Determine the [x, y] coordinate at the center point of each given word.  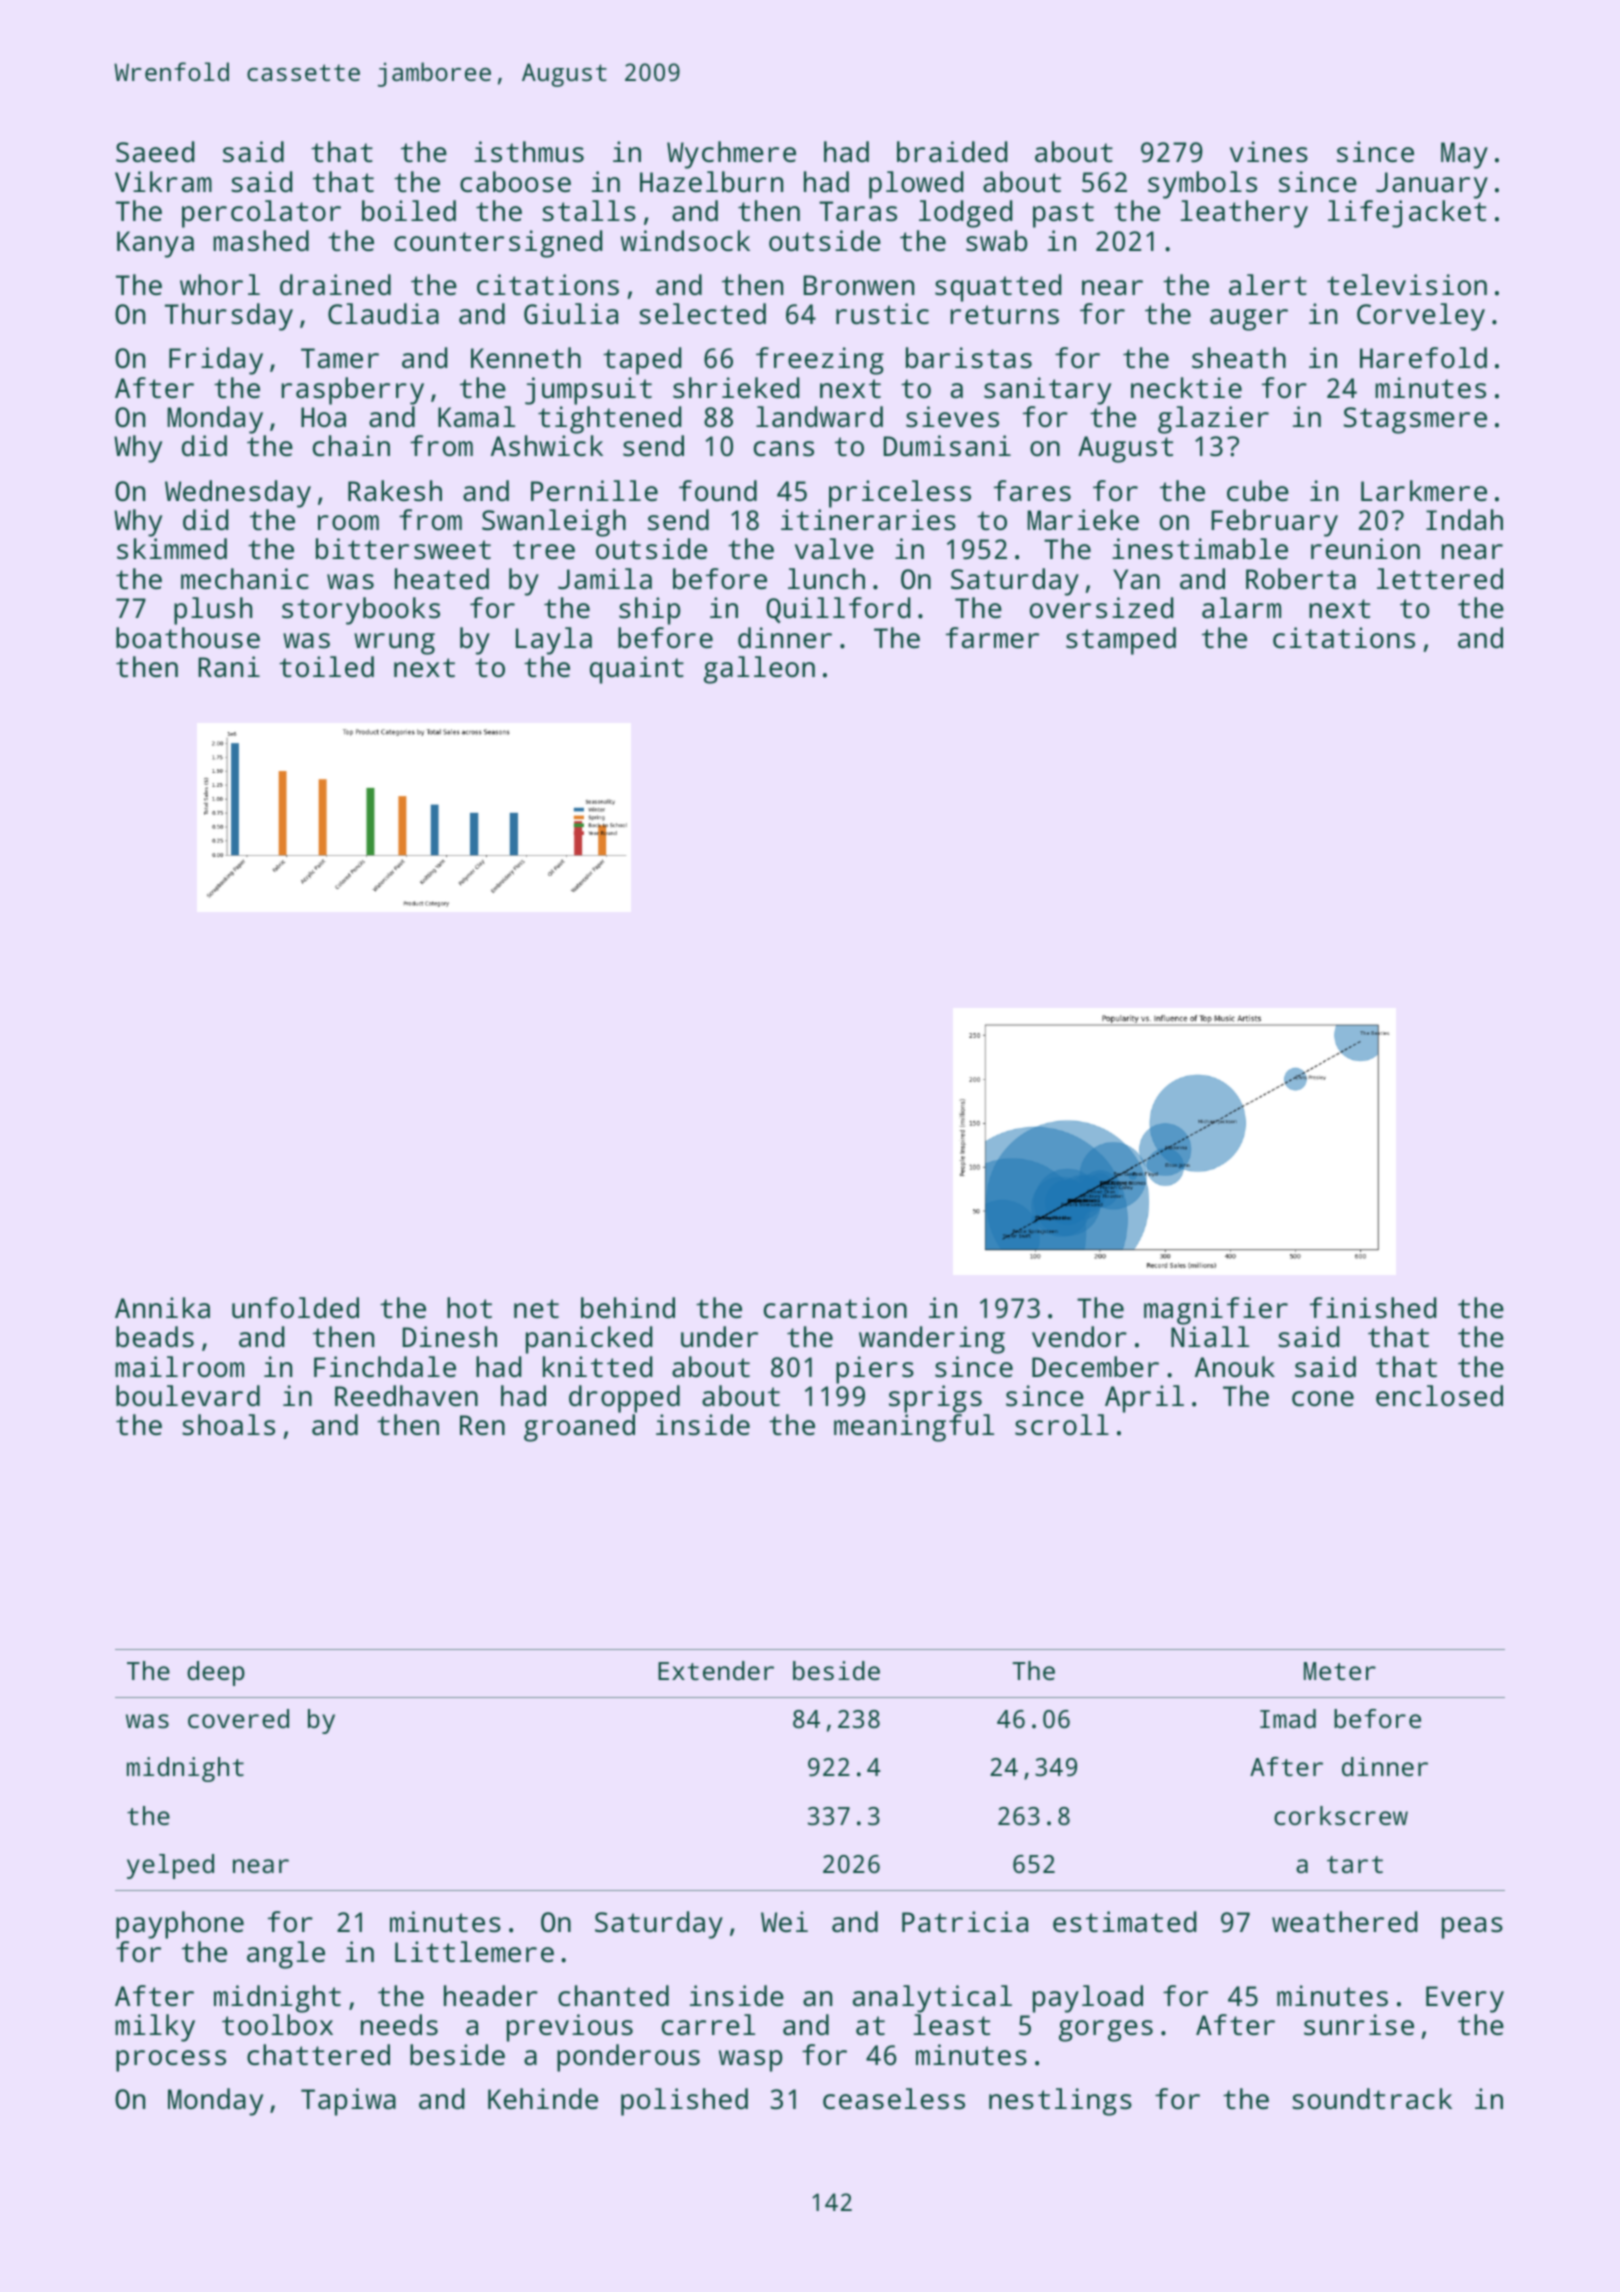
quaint [637, 670]
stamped [1121, 641]
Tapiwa [348, 2102]
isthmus [529, 152]
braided [952, 151]
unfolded [295, 1308]
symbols [1202, 185]
